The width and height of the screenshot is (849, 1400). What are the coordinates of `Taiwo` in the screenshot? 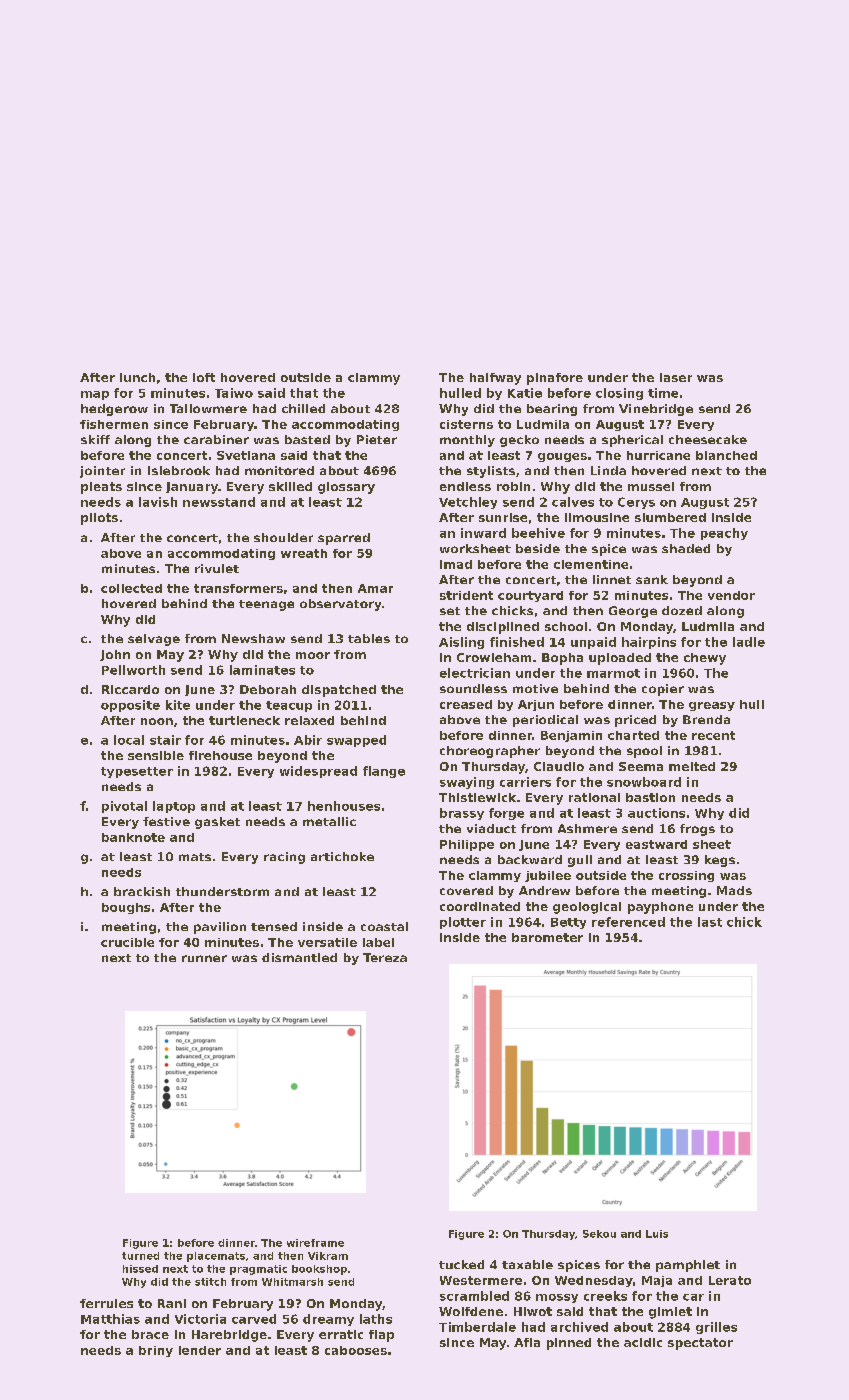 It's located at (234, 393).
